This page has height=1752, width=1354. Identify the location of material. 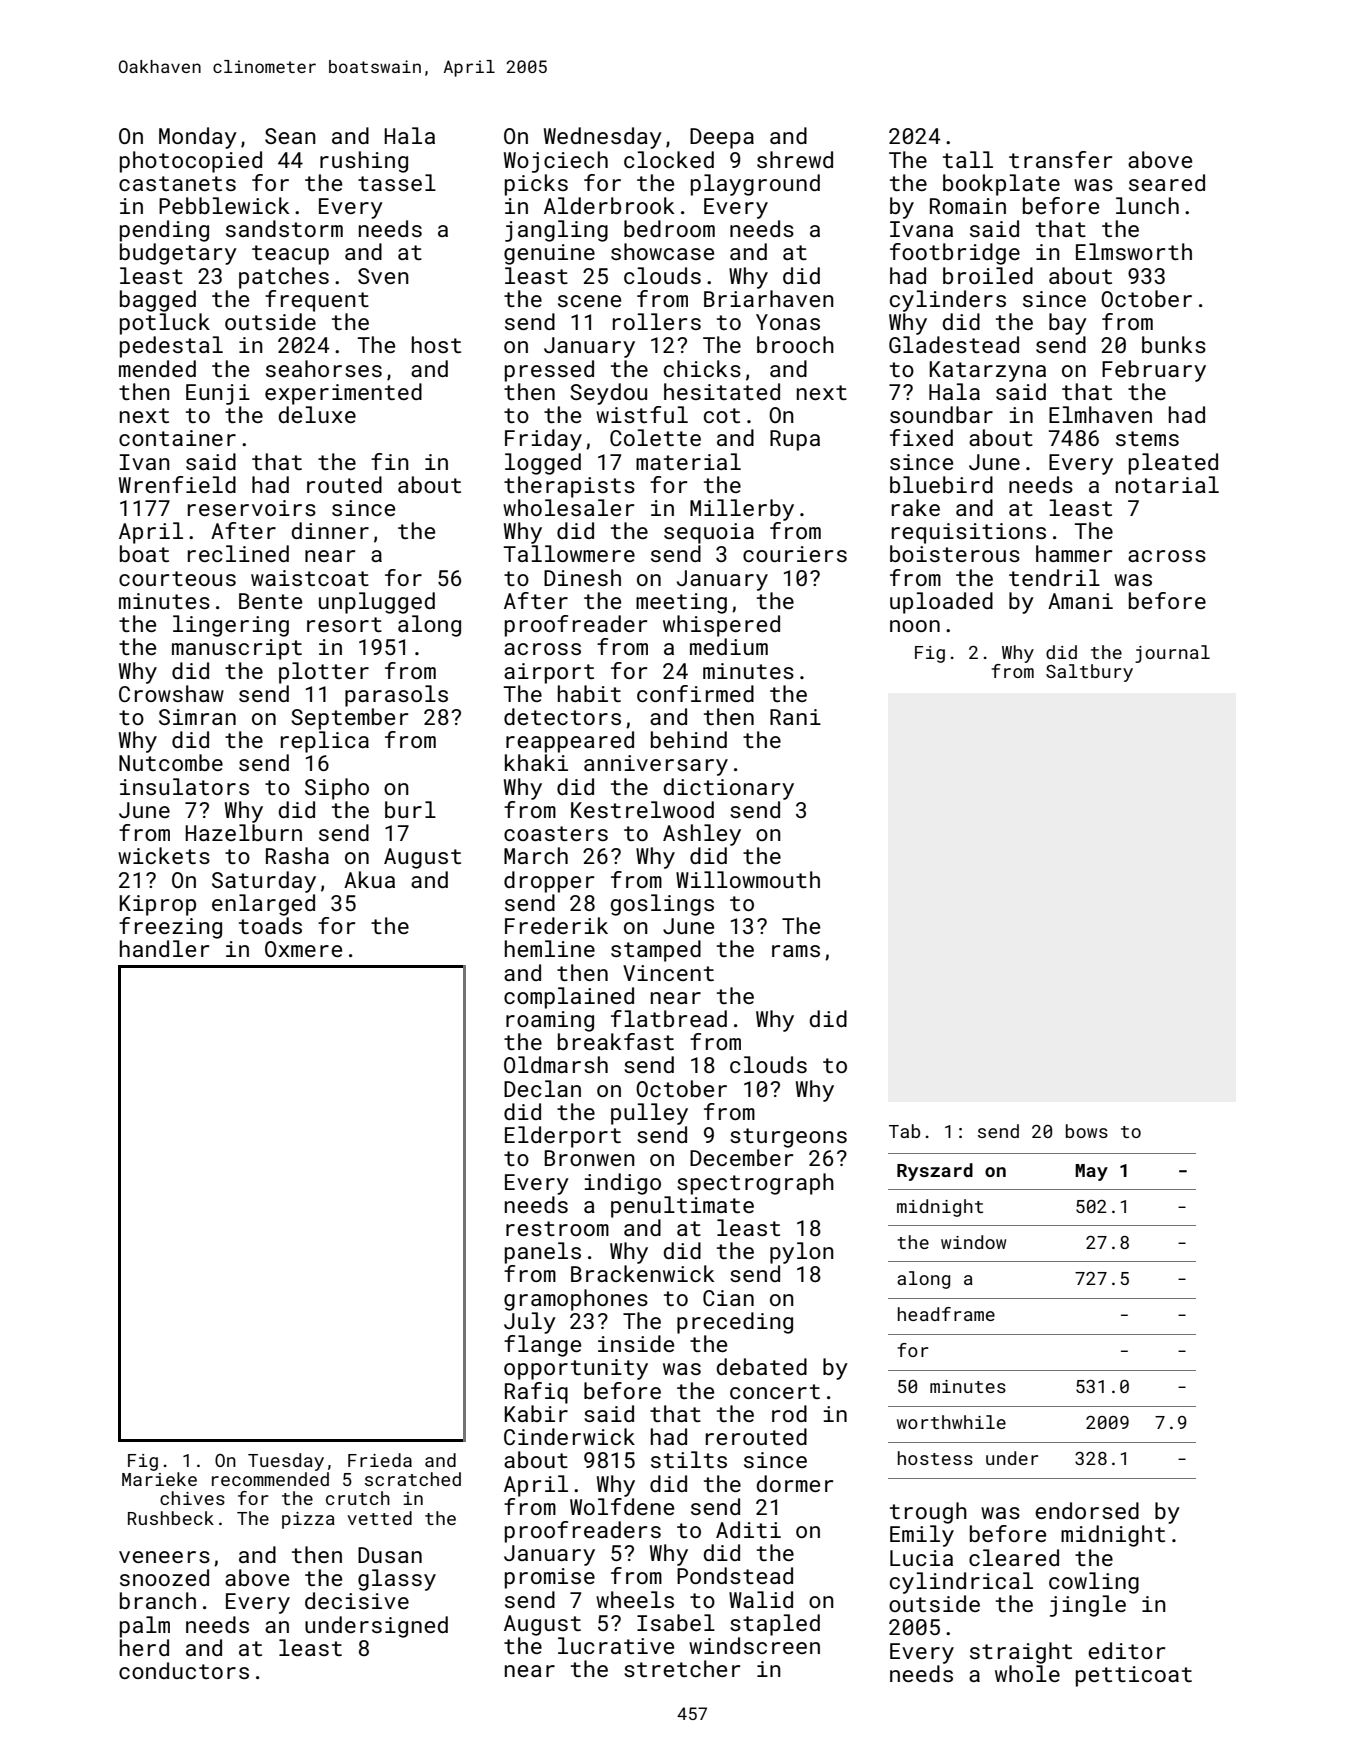
(688, 461).
